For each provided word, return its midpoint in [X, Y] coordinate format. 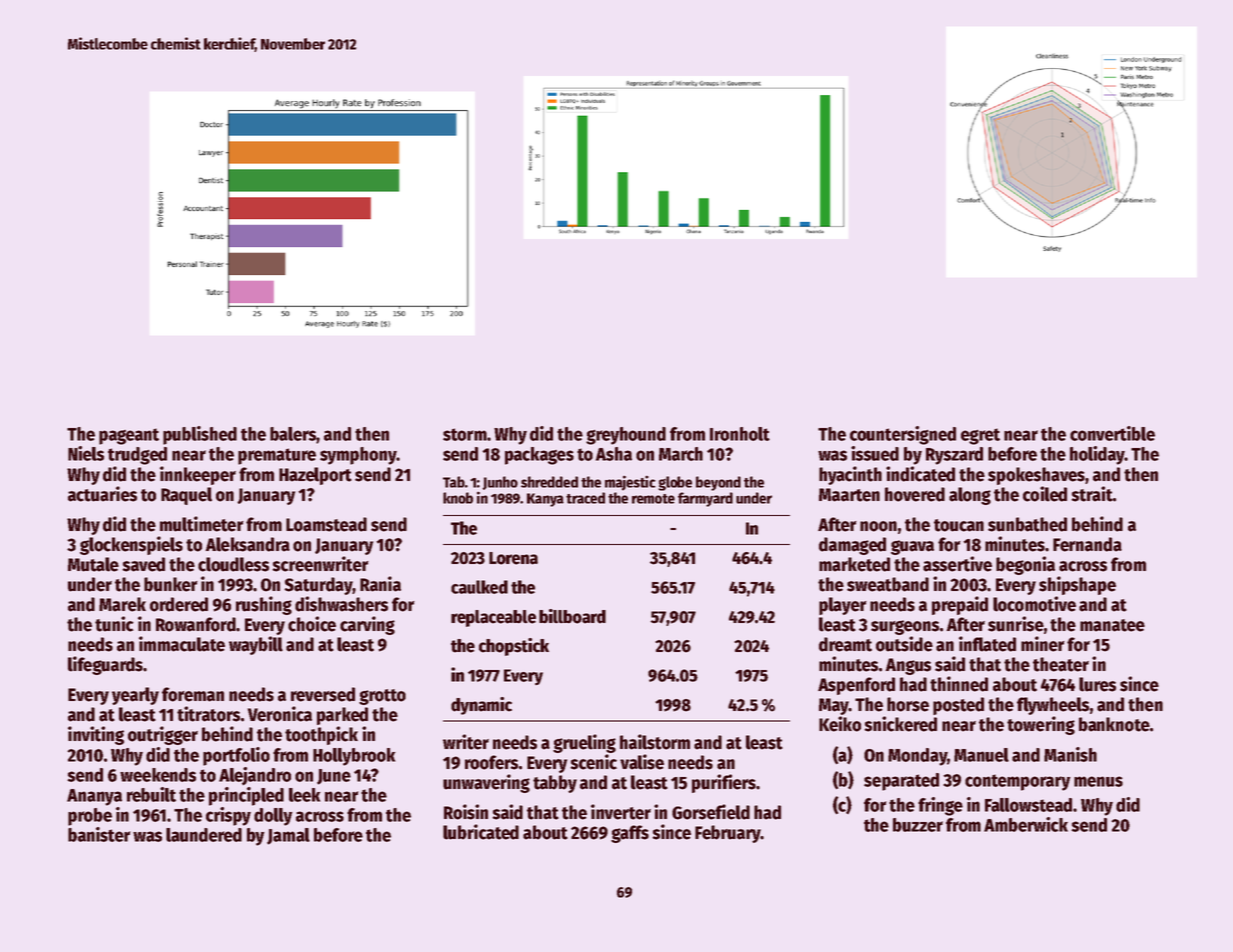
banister [99, 834]
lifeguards [105, 665]
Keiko [840, 724]
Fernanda [1087, 544]
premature [277, 456]
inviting [96, 735]
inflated [987, 644]
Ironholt [740, 434]
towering [1041, 725]
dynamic [481, 706]
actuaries [102, 494]
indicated [920, 474]
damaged [852, 546]
